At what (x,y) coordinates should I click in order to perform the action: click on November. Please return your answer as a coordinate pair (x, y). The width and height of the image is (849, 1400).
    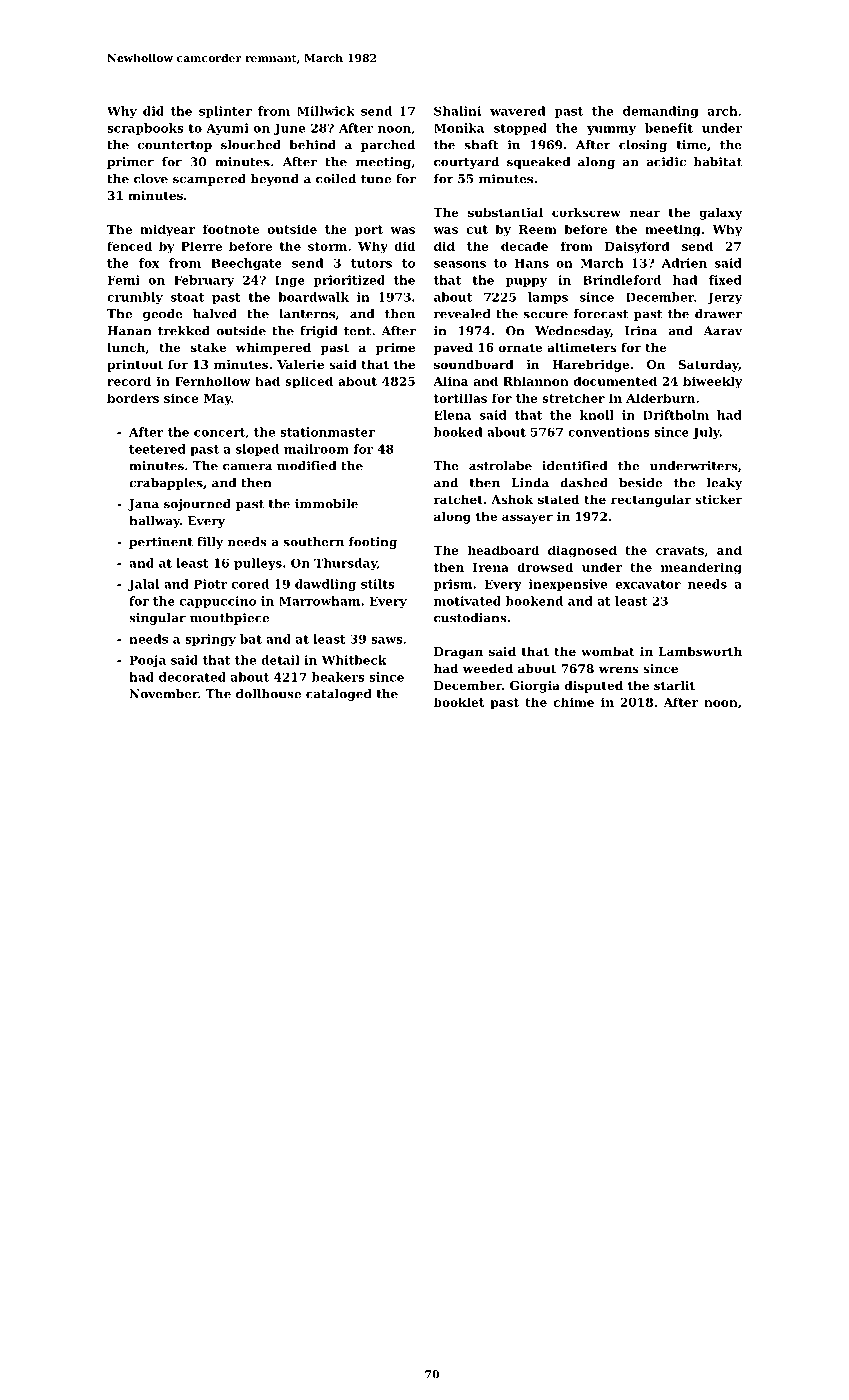
    Looking at the image, I should click on (163, 694).
